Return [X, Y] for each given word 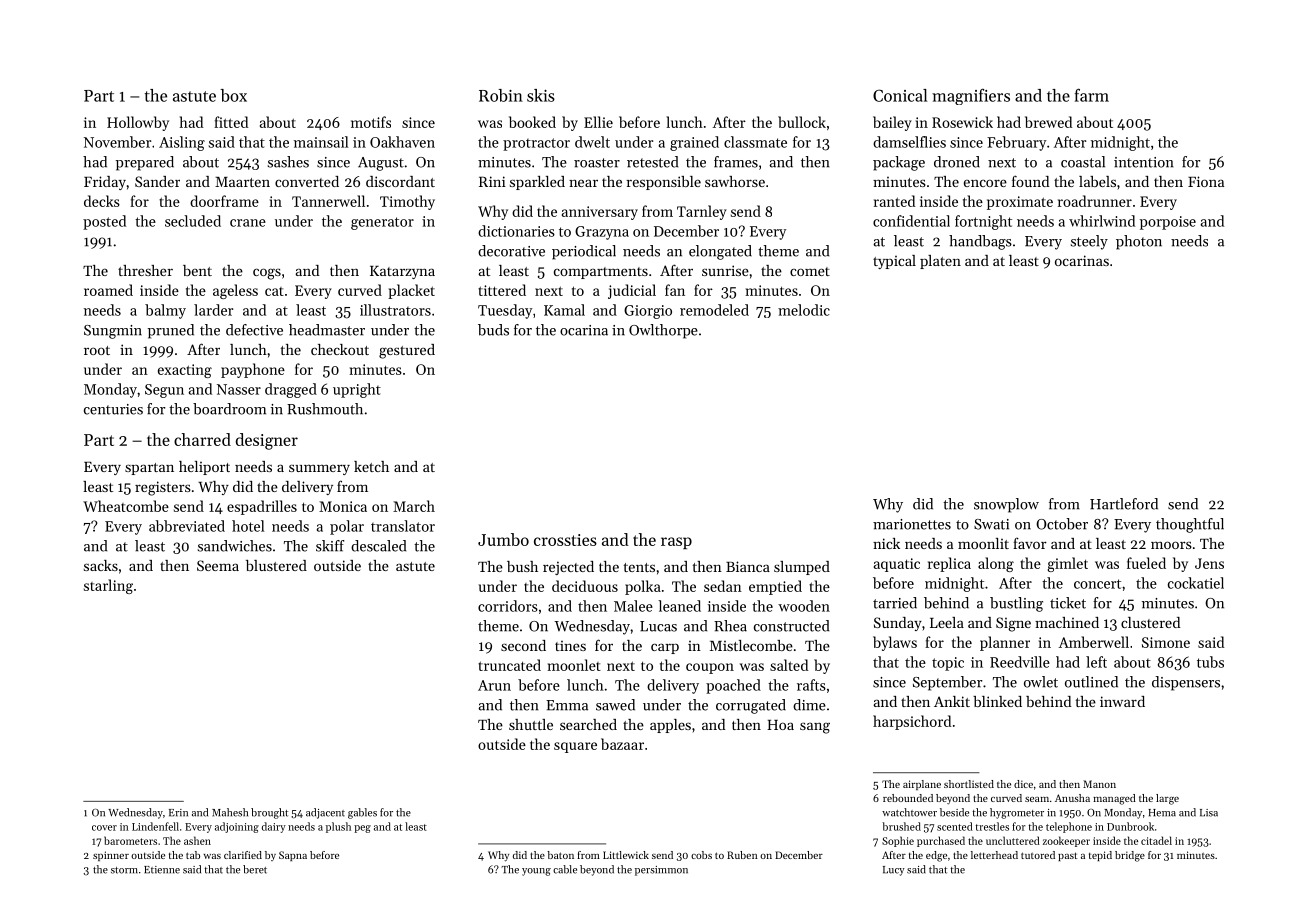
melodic [804, 310]
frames [736, 162]
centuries [113, 409]
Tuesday [505, 311]
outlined [1091, 682]
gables [362, 813]
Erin [178, 813]
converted [307, 181]
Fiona [1206, 181]
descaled [378, 546]
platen [940, 262]
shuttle [531, 724]
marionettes [912, 524]
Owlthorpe [663, 331]
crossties [565, 540]
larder [213, 310]
